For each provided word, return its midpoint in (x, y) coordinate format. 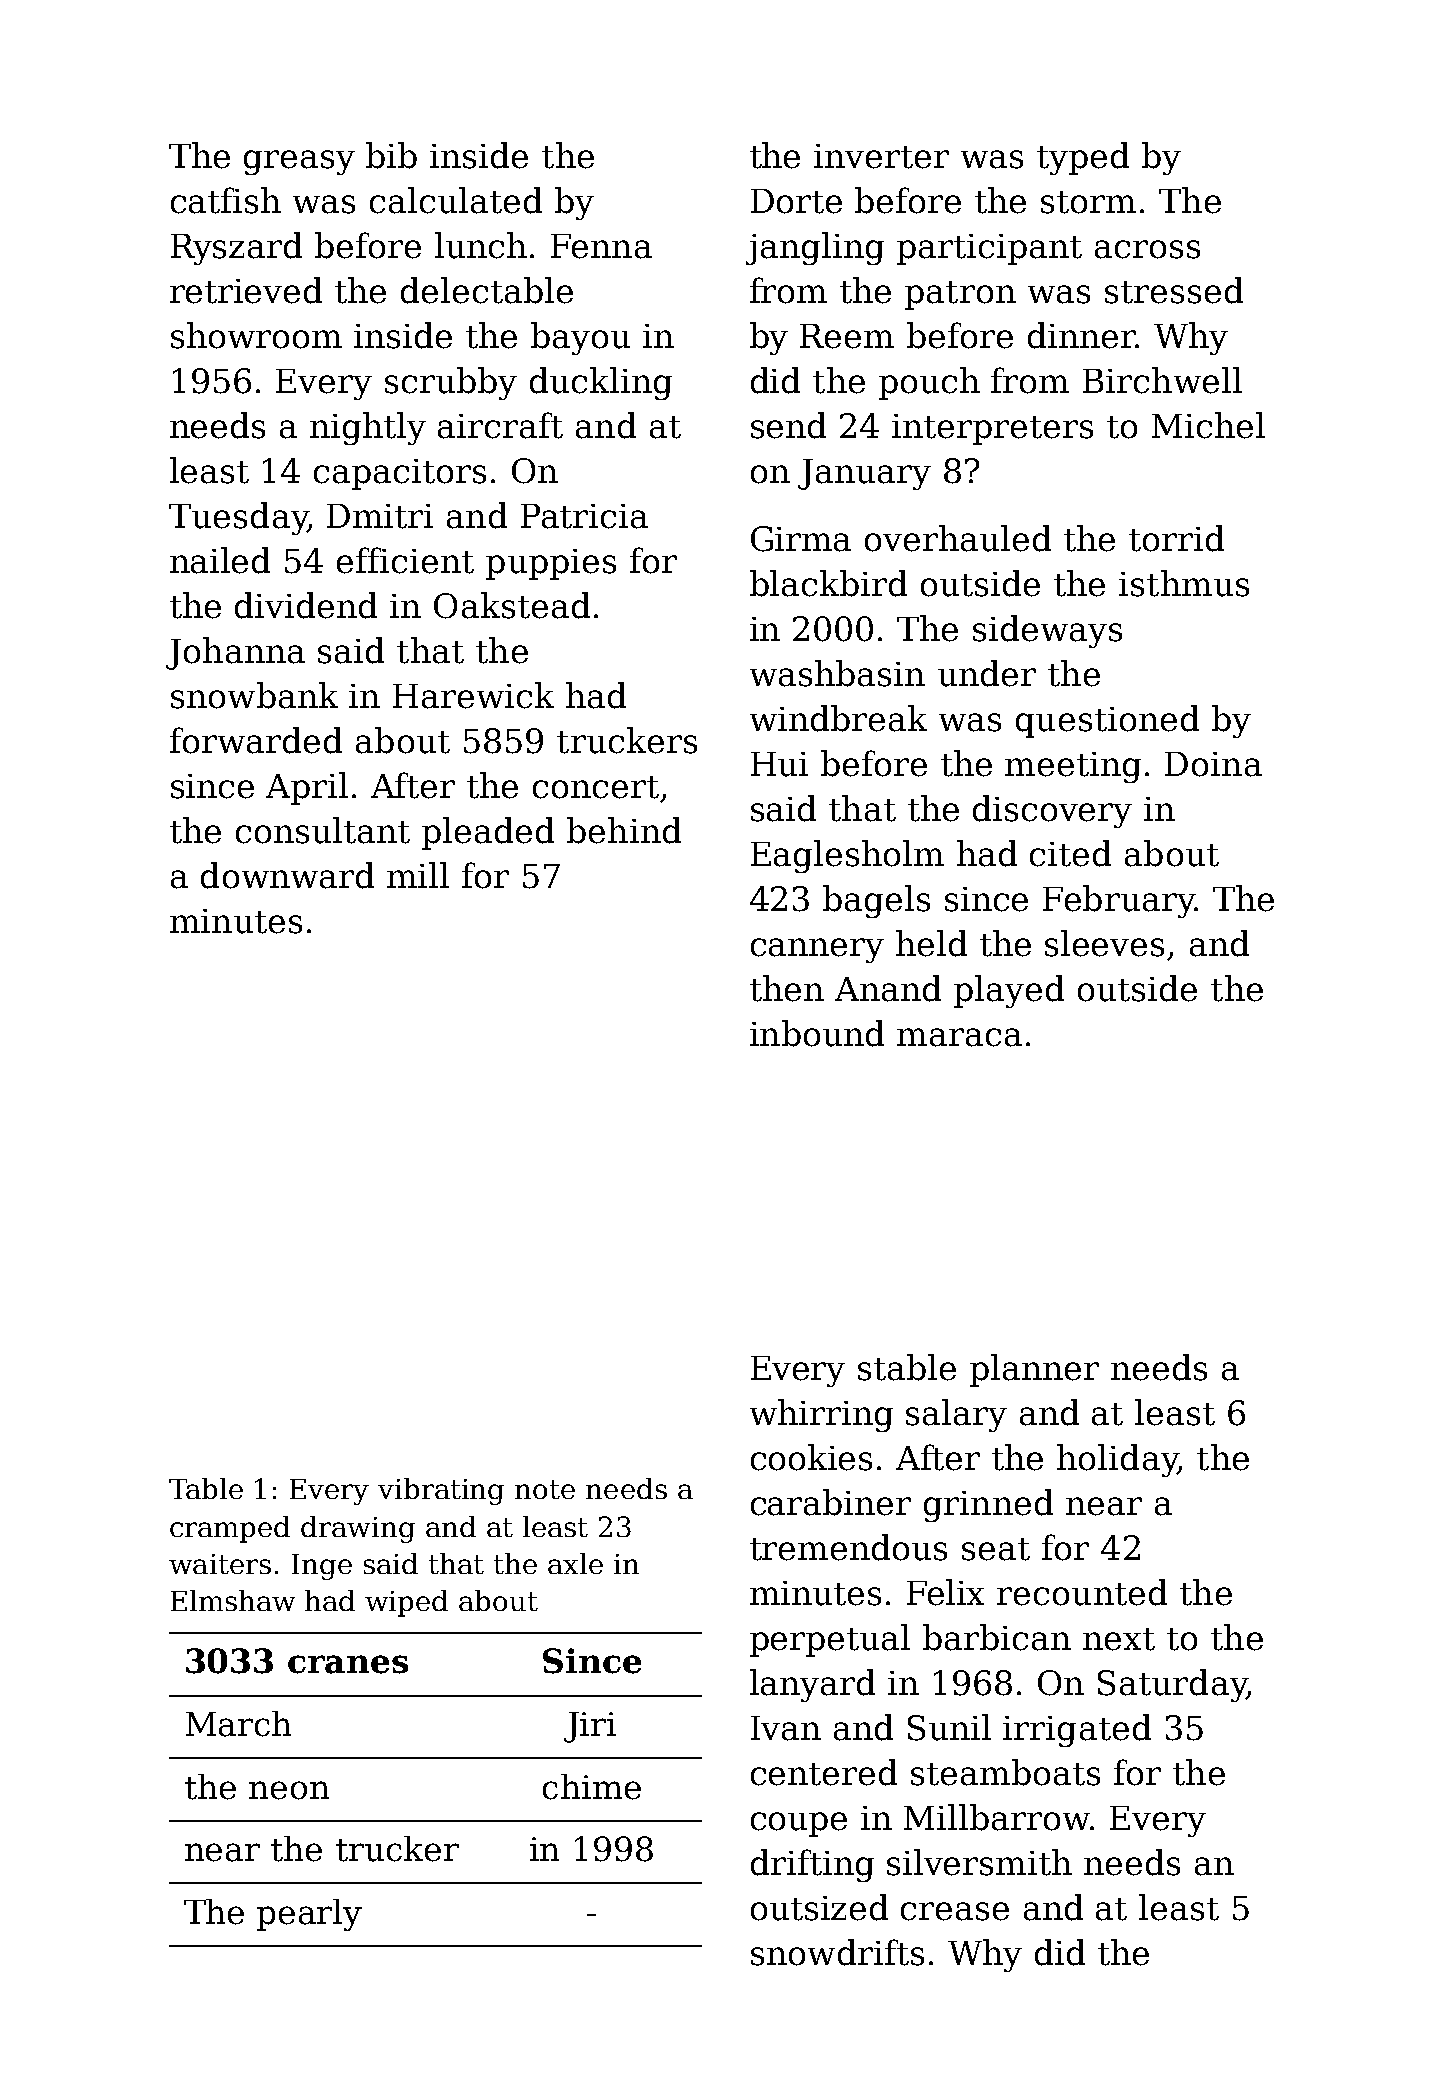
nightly (368, 428)
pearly (309, 1915)
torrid (1176, 538)
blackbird (828, 583)
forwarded (256, 740)
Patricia (584, 516)
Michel (1208, 425)
